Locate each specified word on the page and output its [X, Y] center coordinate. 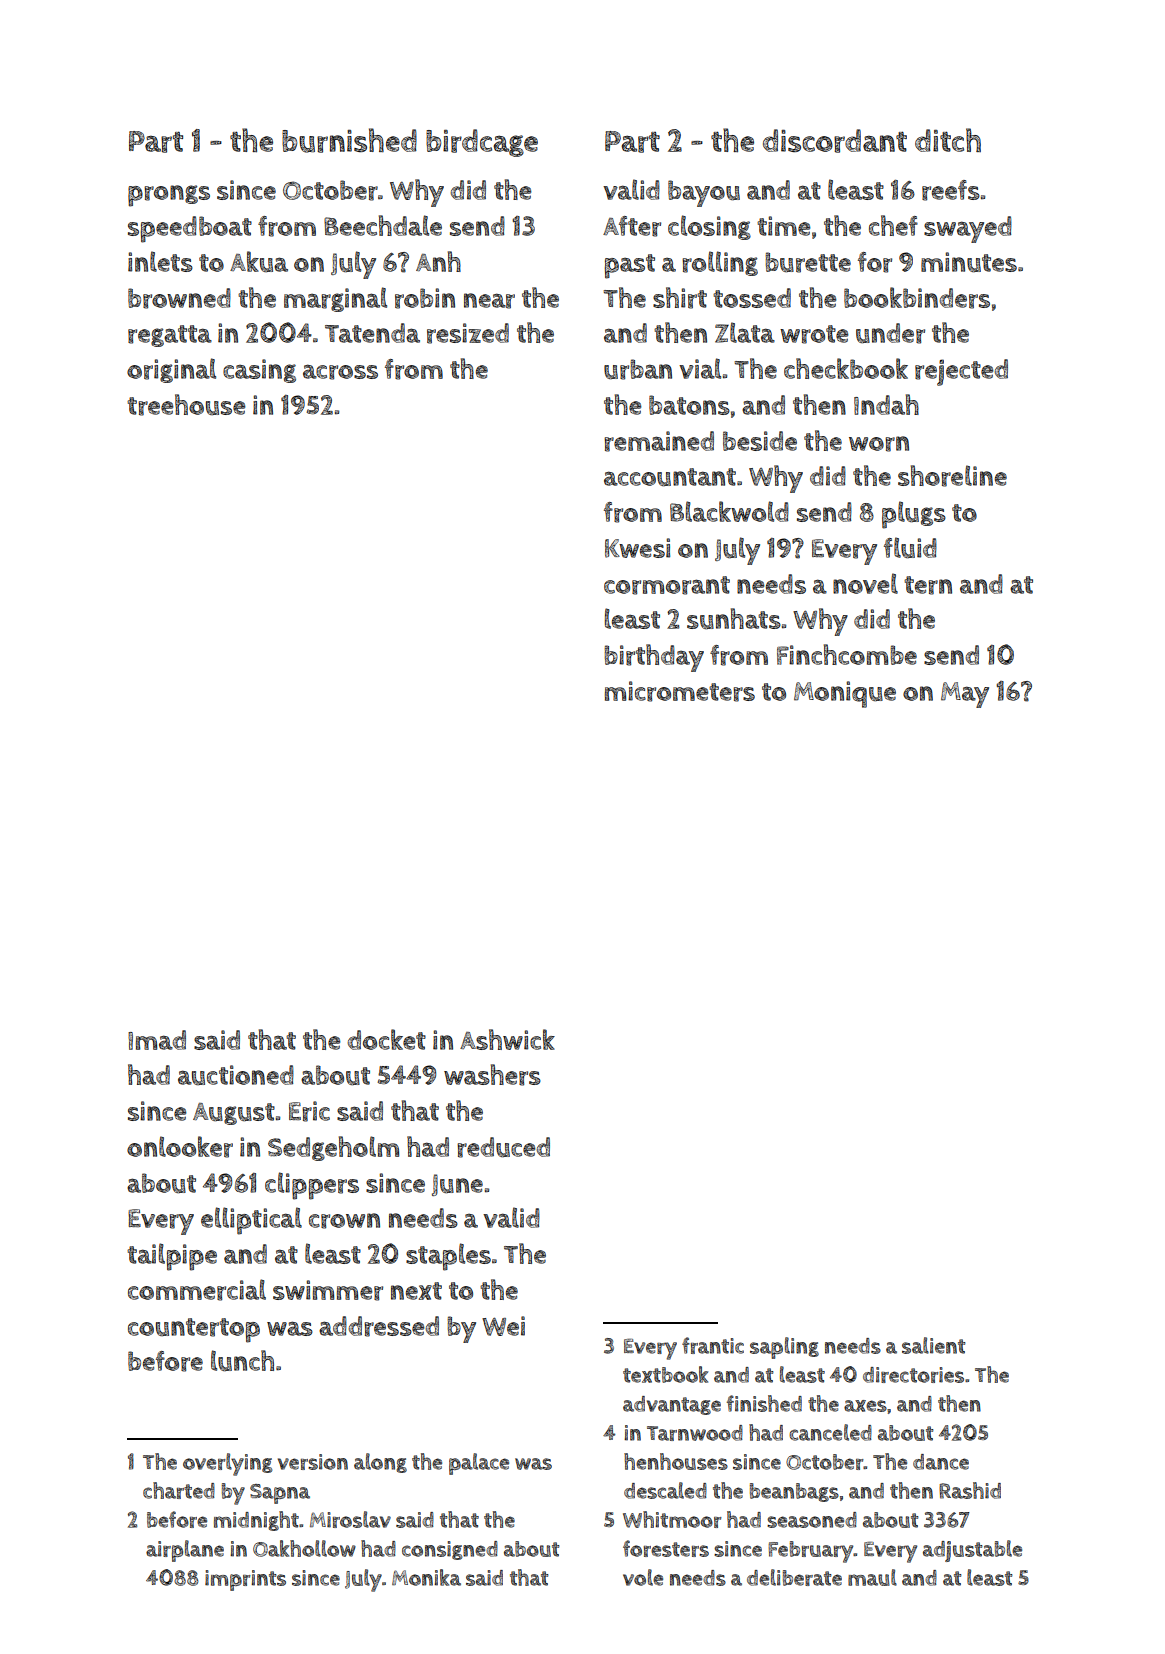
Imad [157, 1040]
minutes [969, 262]
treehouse [186, 405]
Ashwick [507, 1039]
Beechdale [383, 225]
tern [928, 585]
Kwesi [637, 548]
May [965, 695]
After [632, 226]
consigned [450, 1550]
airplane [185, 1551]
